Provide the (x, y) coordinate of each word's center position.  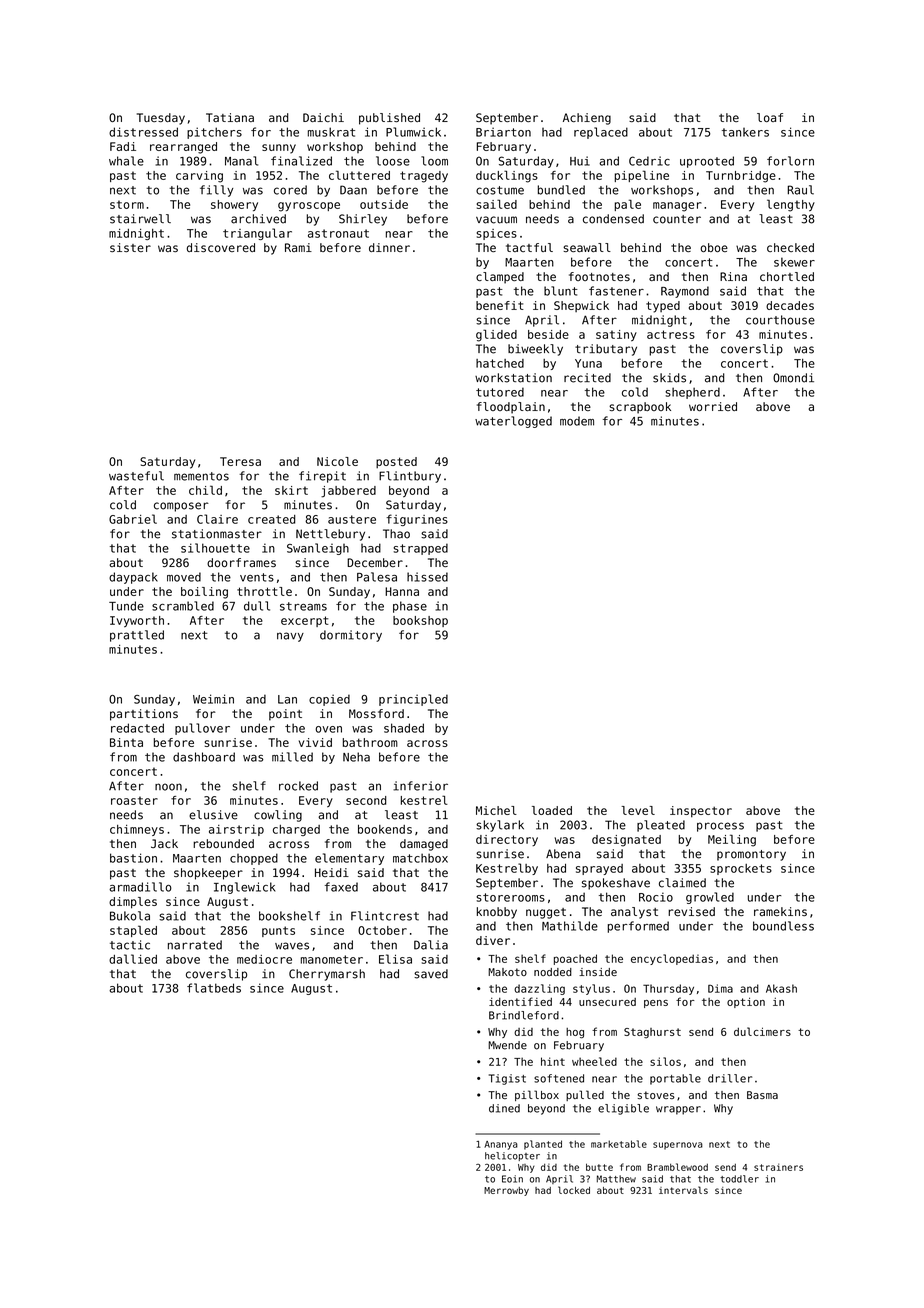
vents (257, 577)
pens (656, 1004)
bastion (133, 858)
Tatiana (230, 117)
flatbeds (214, 988)
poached (575, 959)
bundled (561, 190)
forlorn (790, 161)
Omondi (793, 378)
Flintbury (410, 477)
